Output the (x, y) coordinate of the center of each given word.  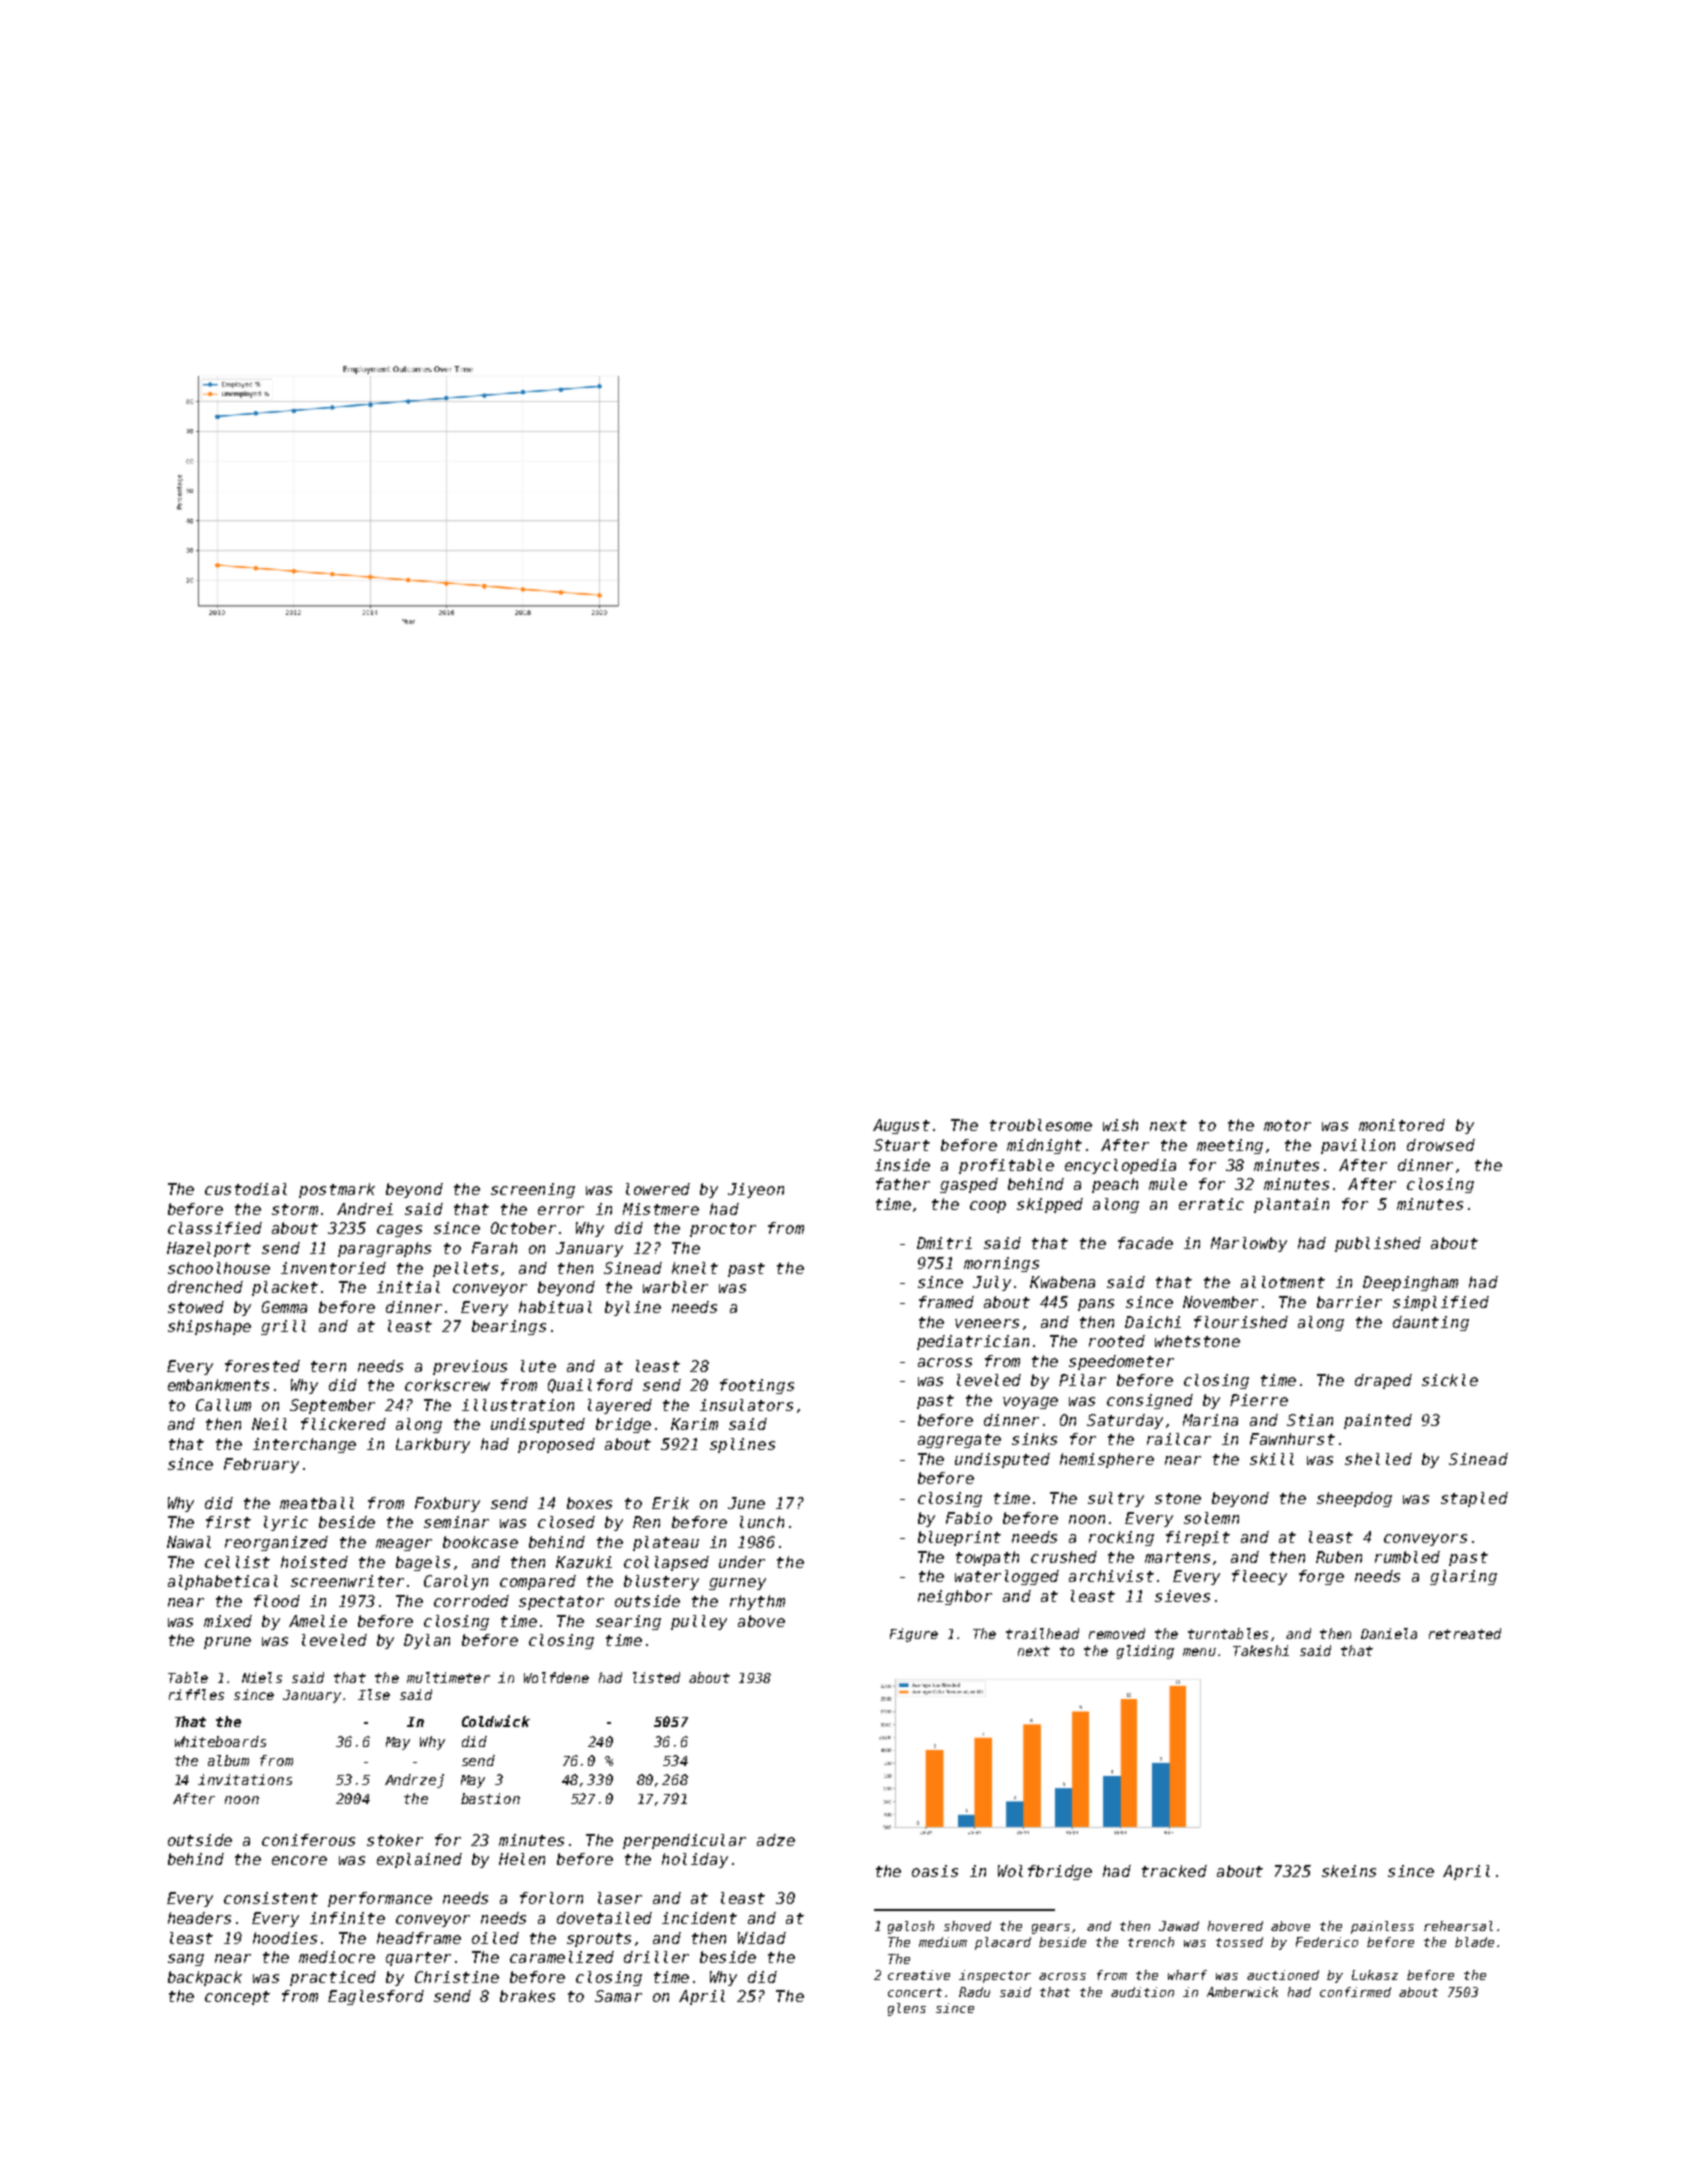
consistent (271, 1898)
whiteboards (220, 1741)
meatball (317, 1503)
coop (988, 1207)
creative (919, 1975)
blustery (661, 1582)
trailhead (1042, 1633)
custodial (246, 1189)
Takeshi (1261, 1650)
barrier (1349, 1302)
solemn (1211, 1518)
